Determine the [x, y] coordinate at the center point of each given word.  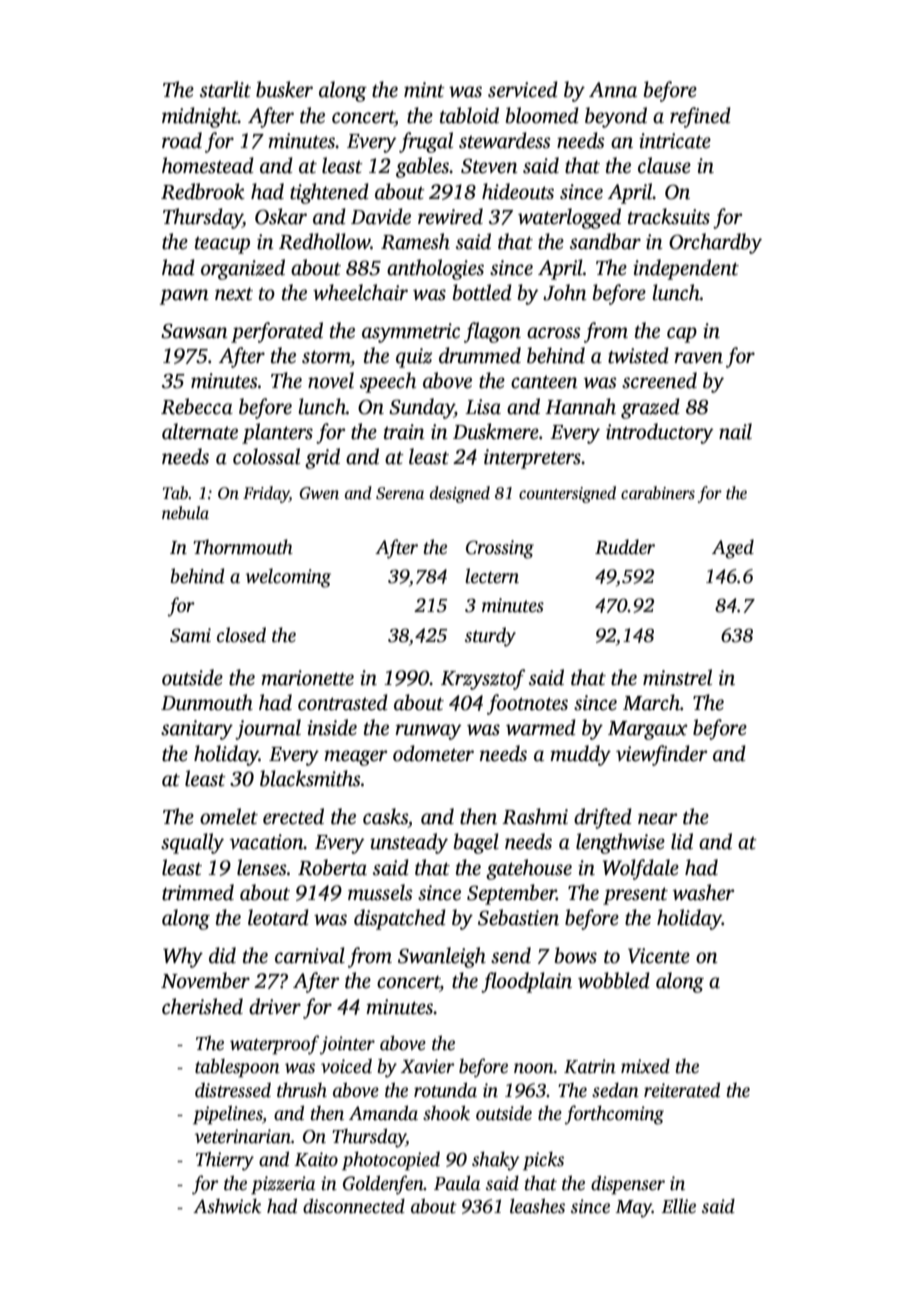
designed [460, 494]
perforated [277, 332]
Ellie [678, 1206]
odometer [433, 753]
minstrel [677, 677]
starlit [225, 89]
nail [735, 431]
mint [424, 90]
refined [700, 117]
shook [446, 1113]
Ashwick [227, 1206]
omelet [229, 816]
